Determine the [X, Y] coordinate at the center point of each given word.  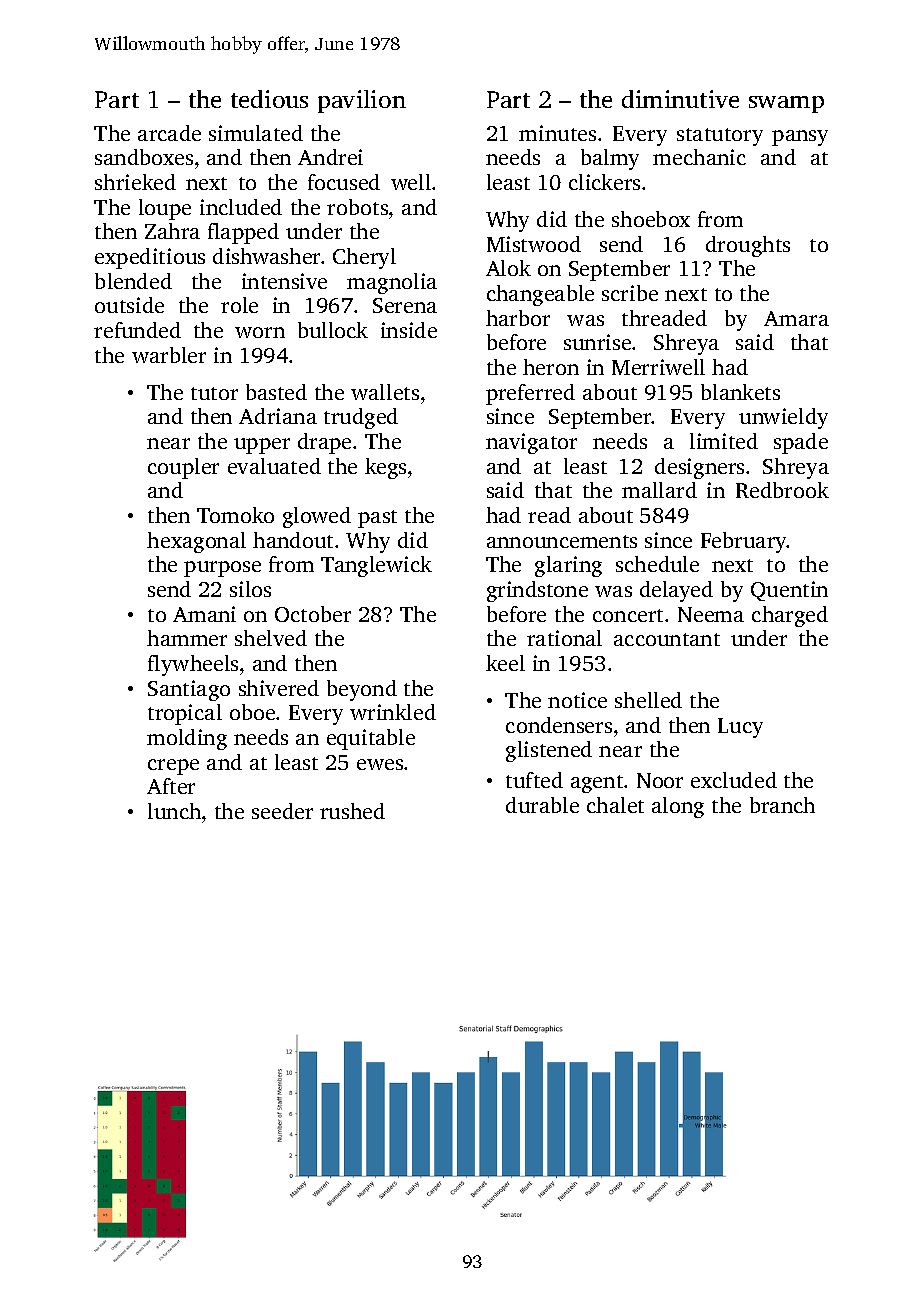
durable [542, 805]
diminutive [680, 99]
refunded [137, 330]
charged [790, 616]
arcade [169, 133]
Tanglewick [376, 566]
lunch [174, 811]
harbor [518, 318]
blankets [740, 392]
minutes [557, 133]
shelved [271, 638]
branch [782, 805]
